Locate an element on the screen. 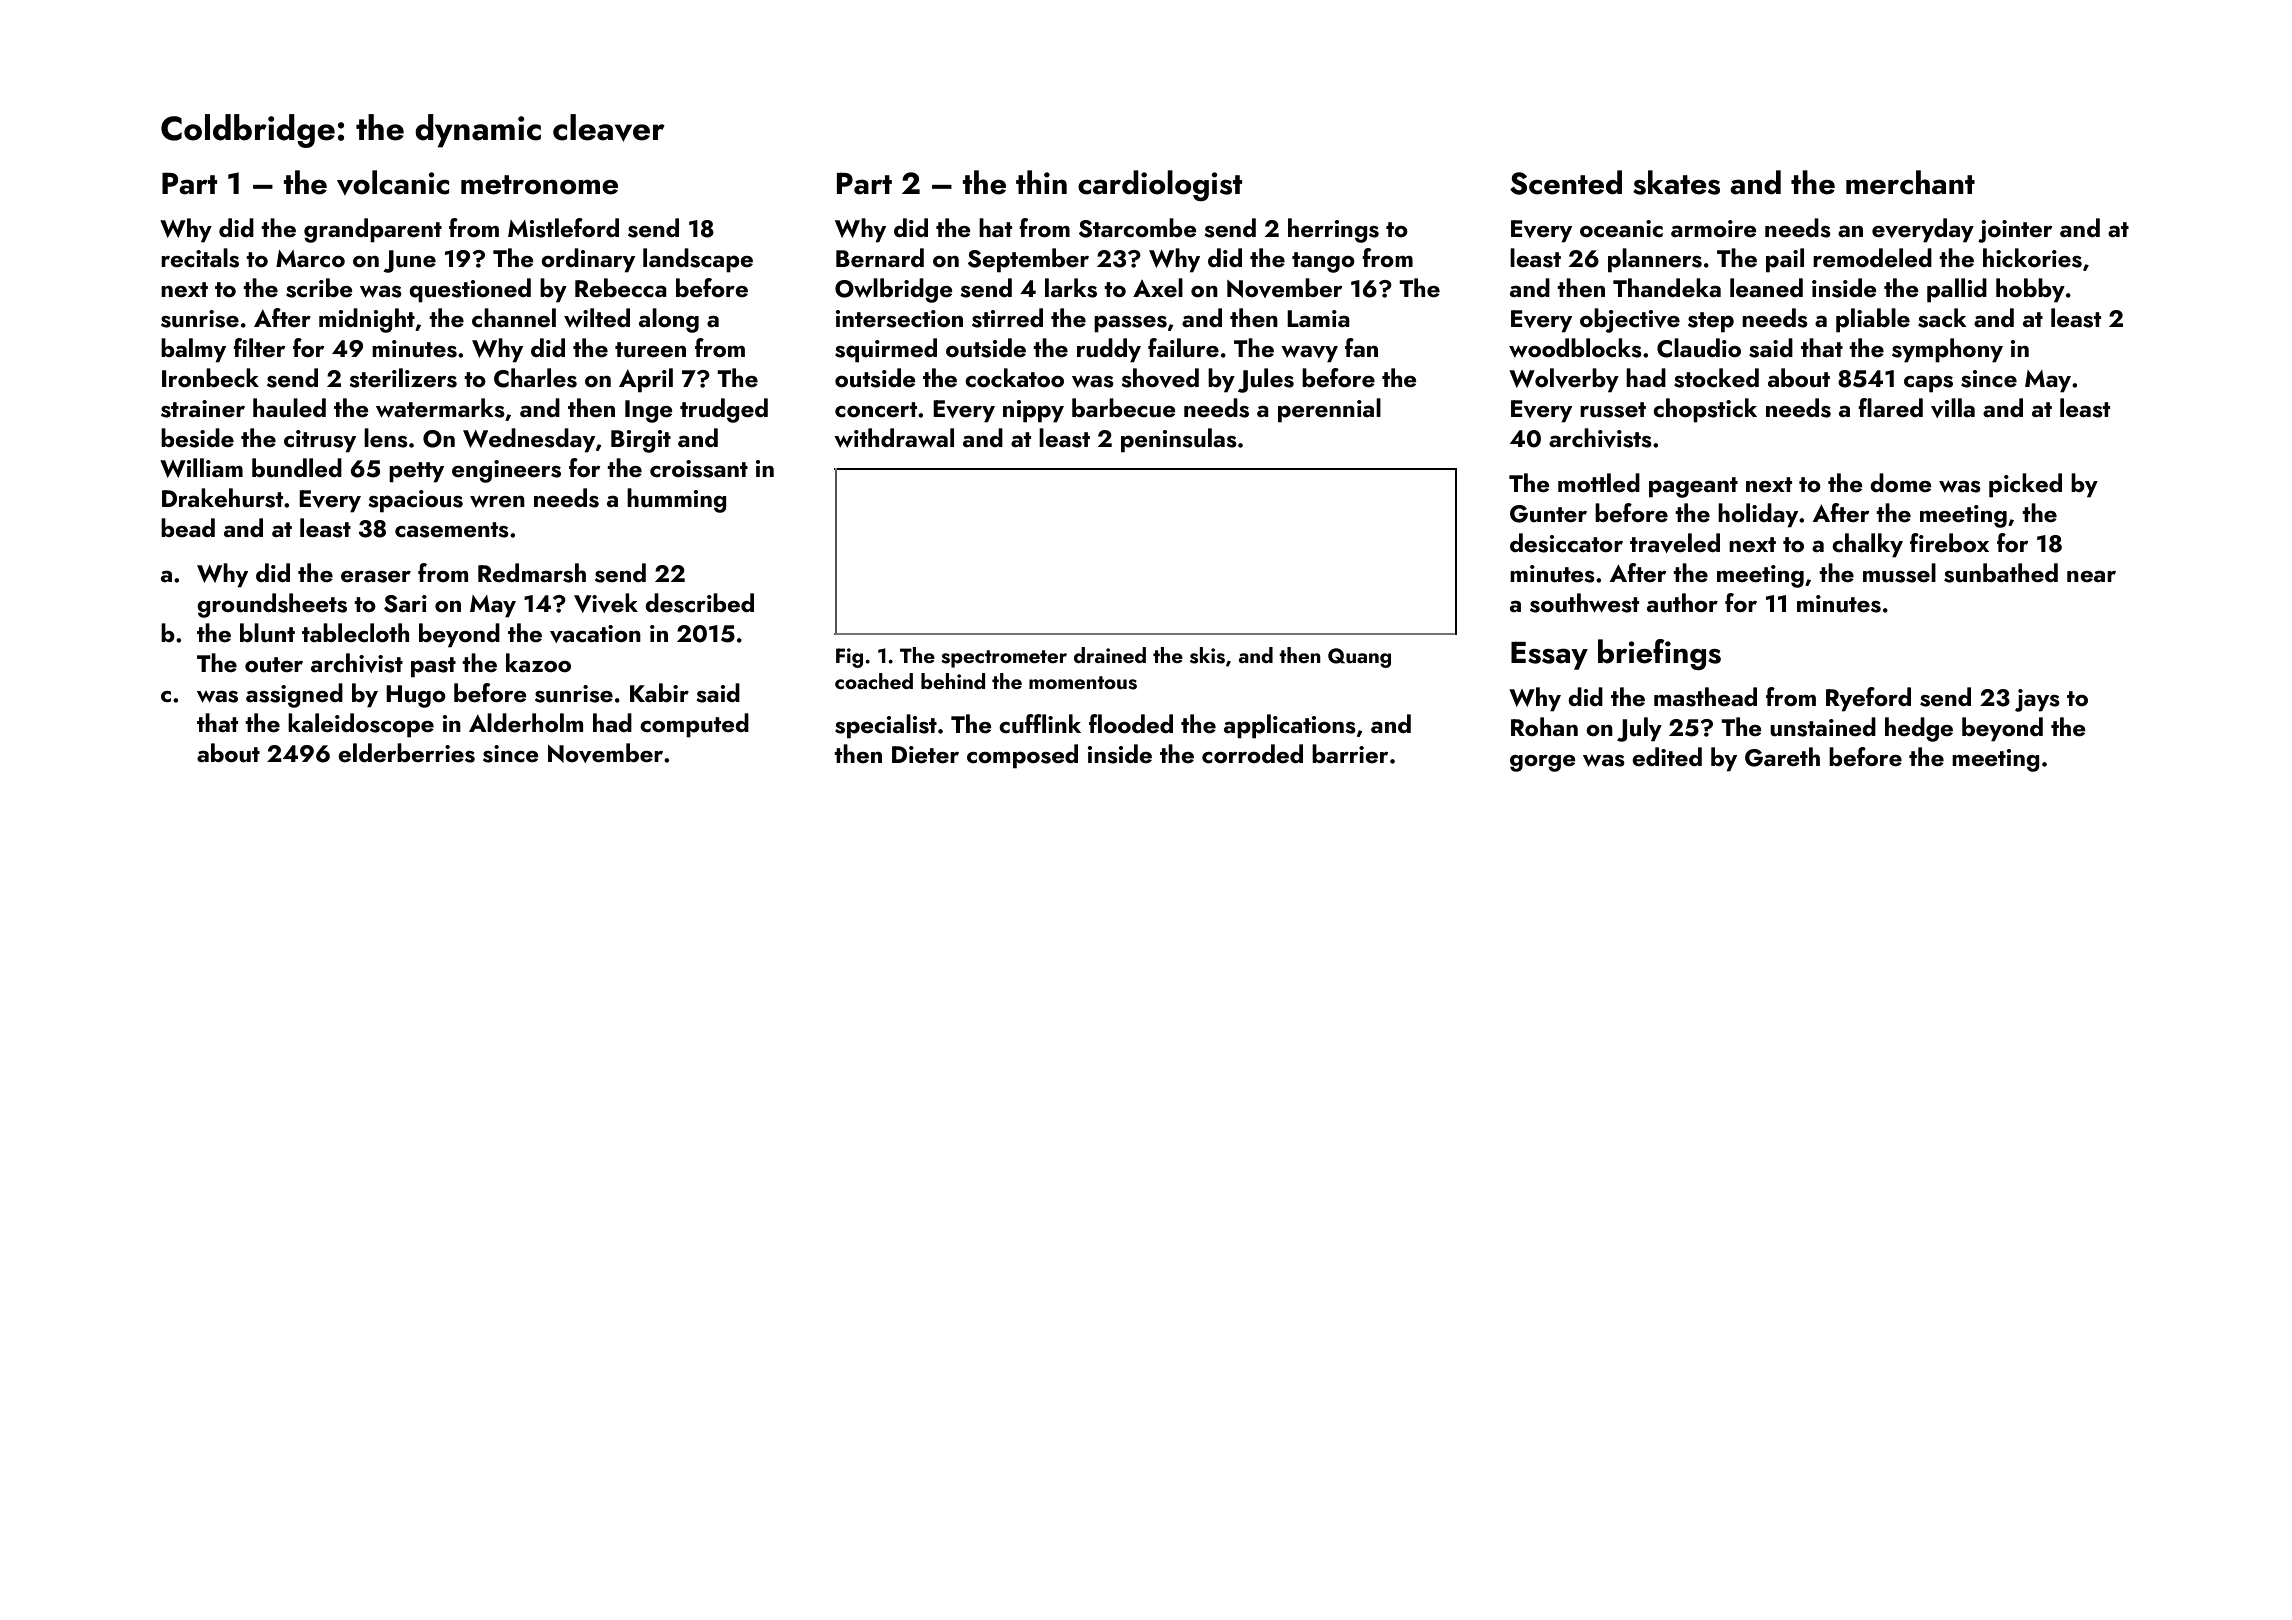  peninsulas is located at coordinates (1179, 440).
